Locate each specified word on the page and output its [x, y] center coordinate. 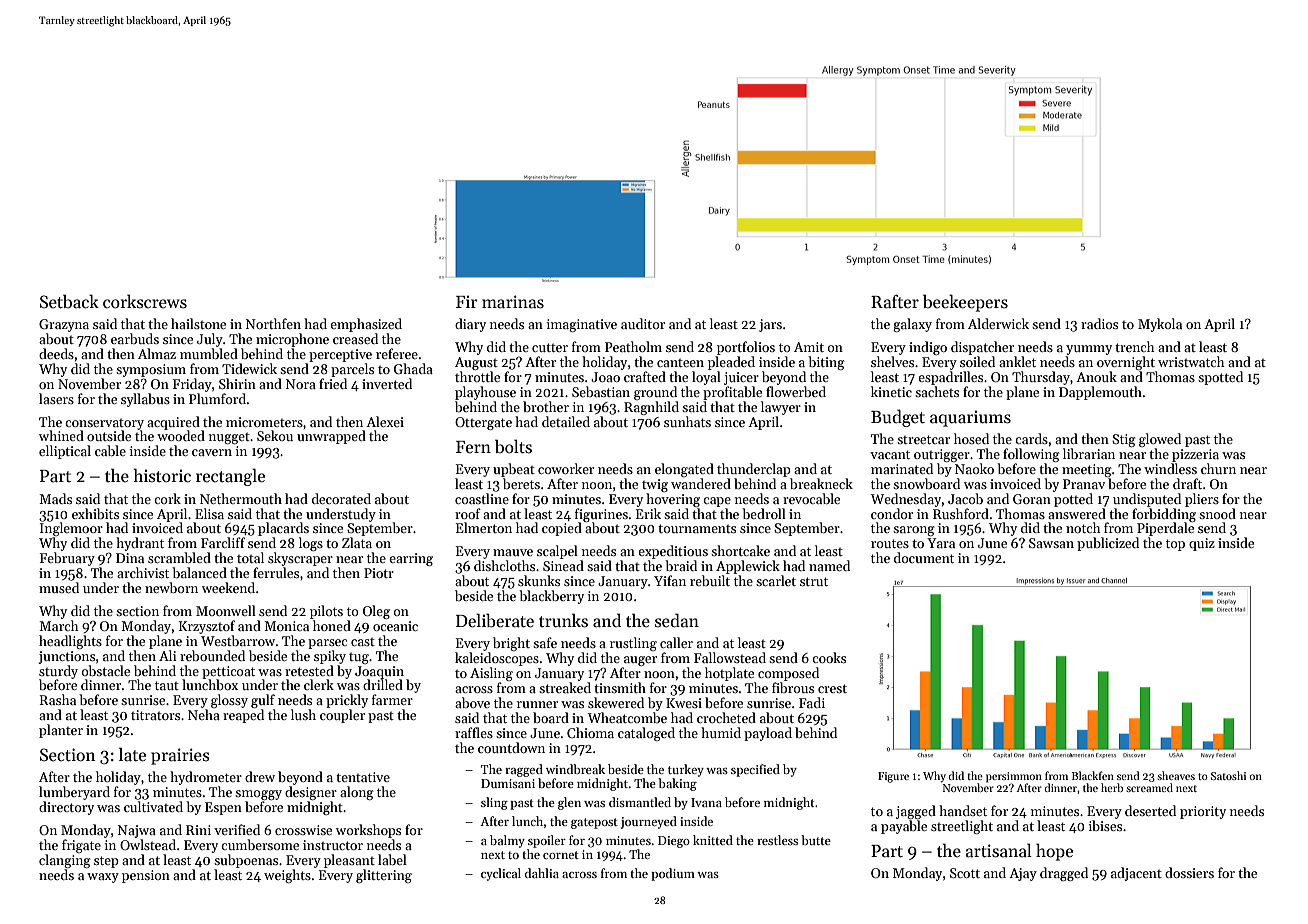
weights [287, 876]
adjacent [1136, 874]
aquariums [970, 418]
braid [681, 565]
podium [673, 874]
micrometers [264, 422]
